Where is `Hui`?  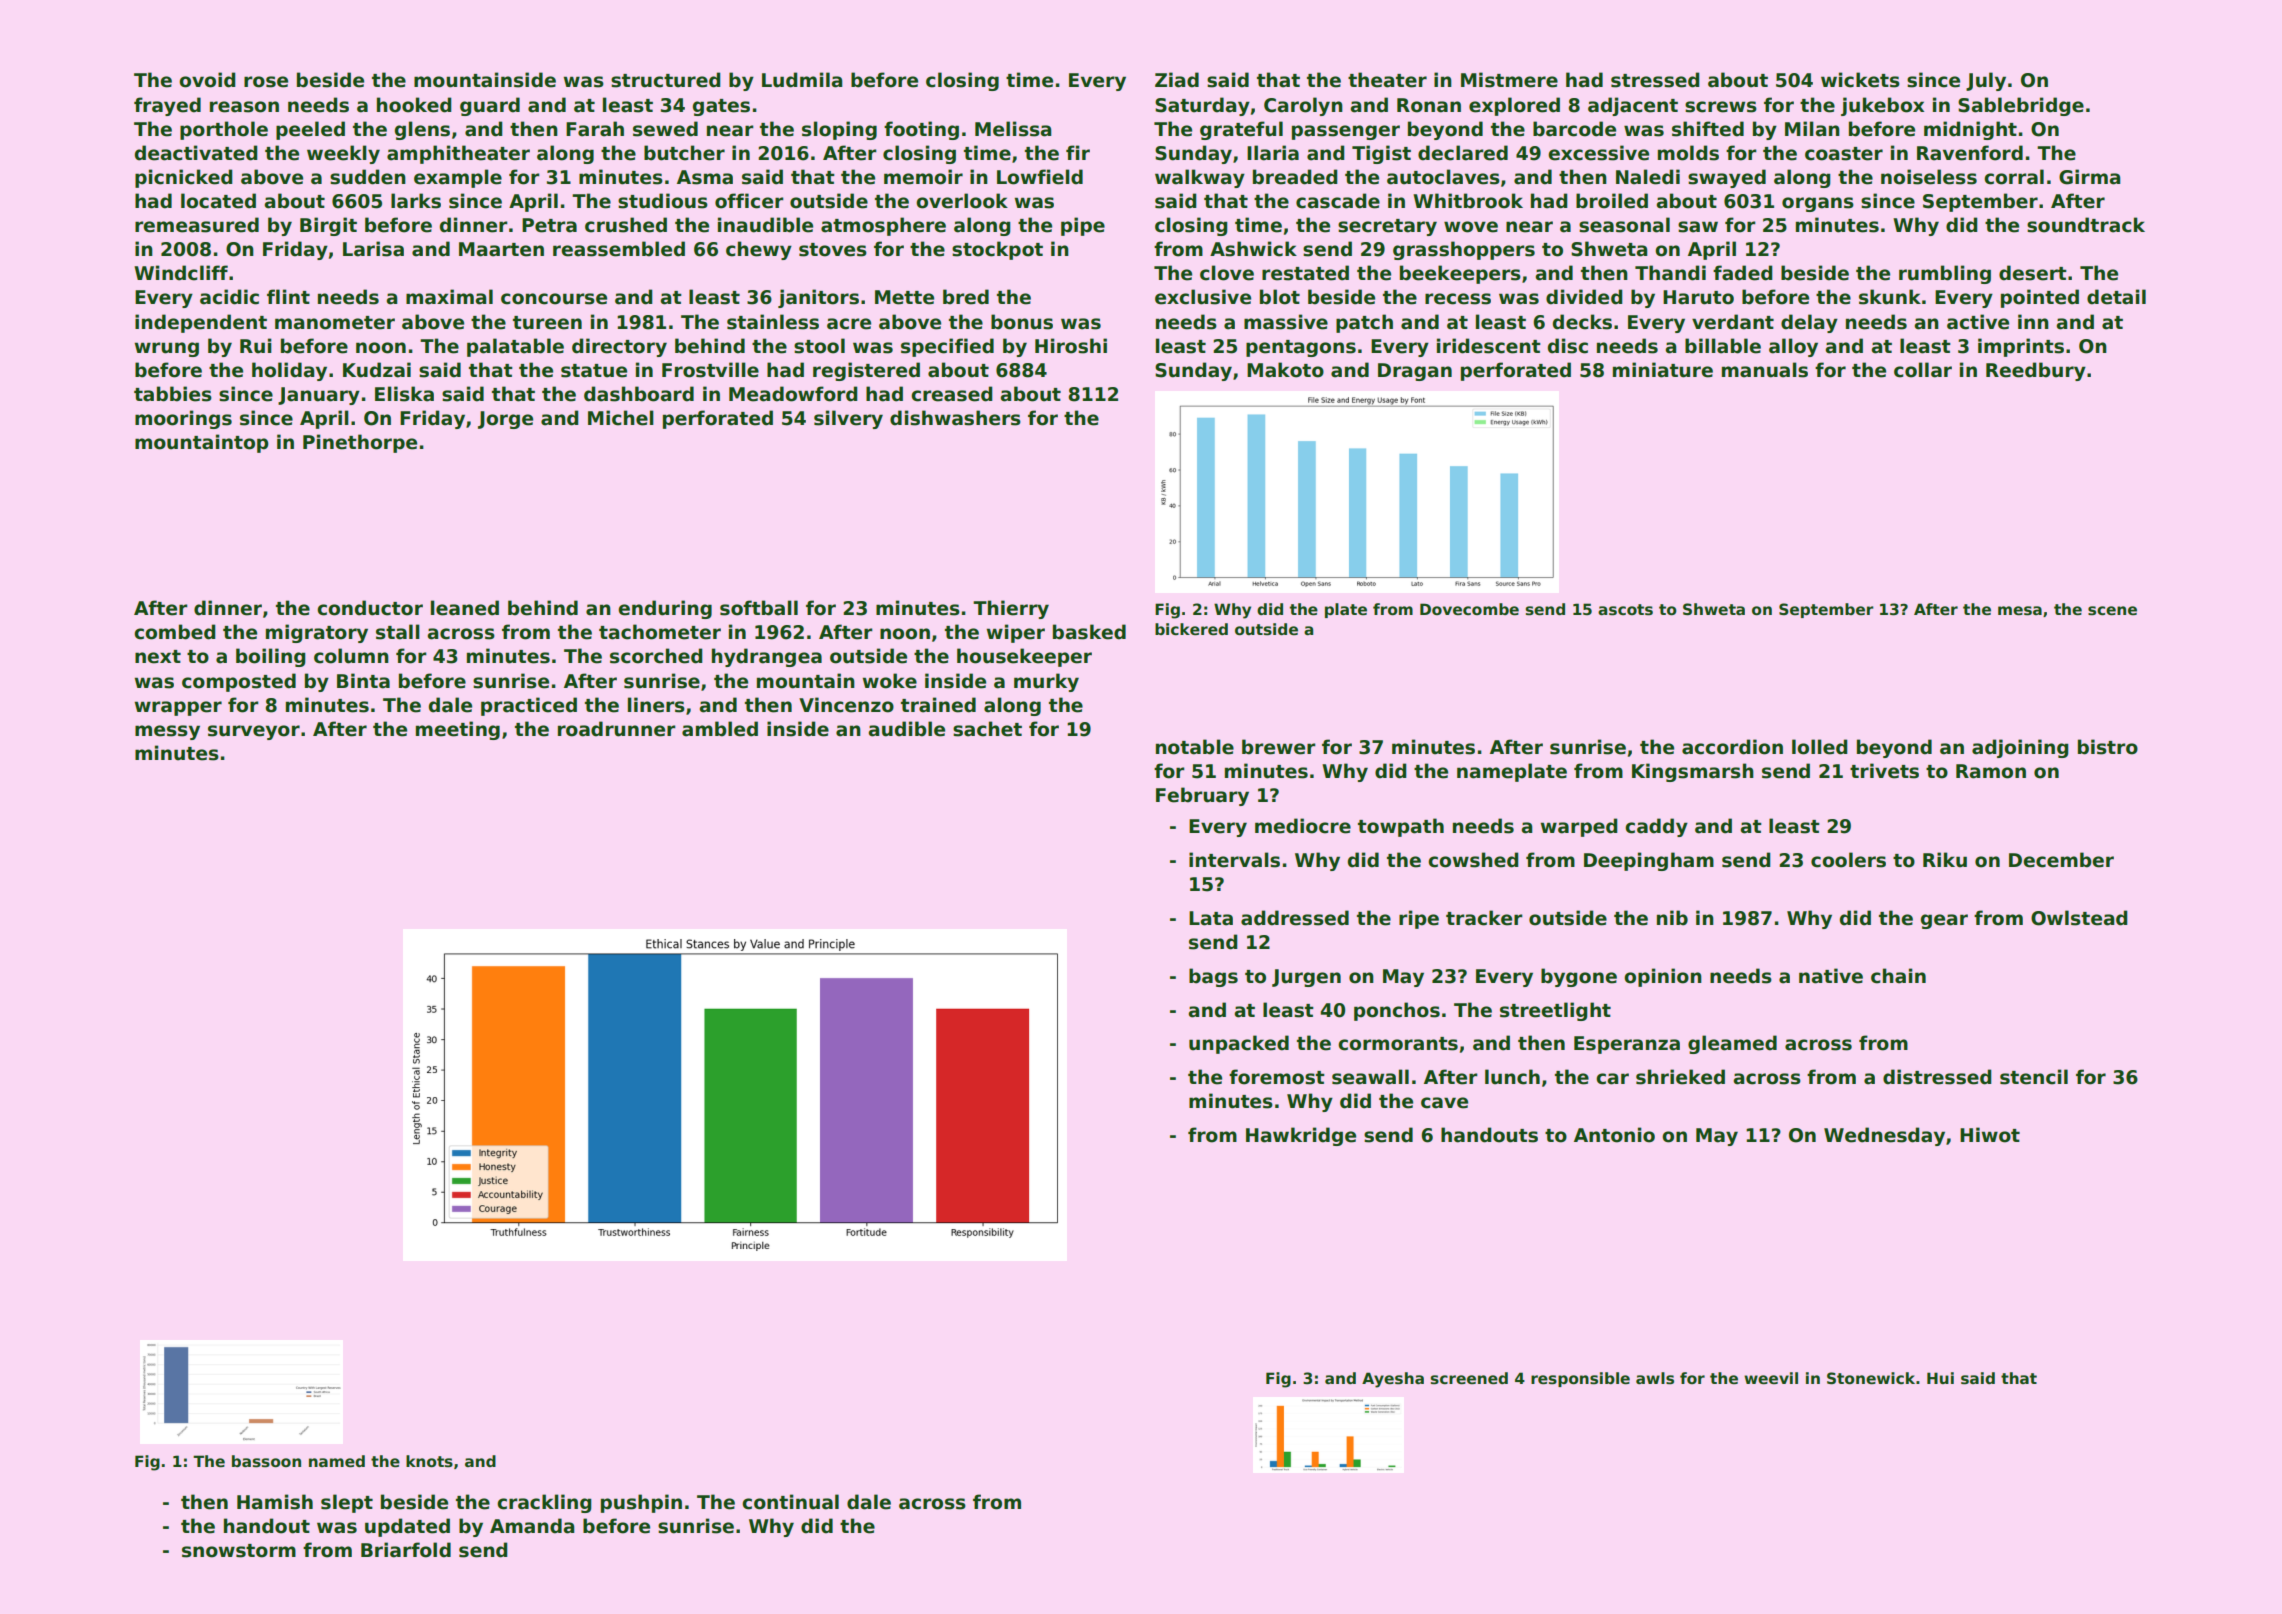
Hui is located at coordinates (1940, 1378).
